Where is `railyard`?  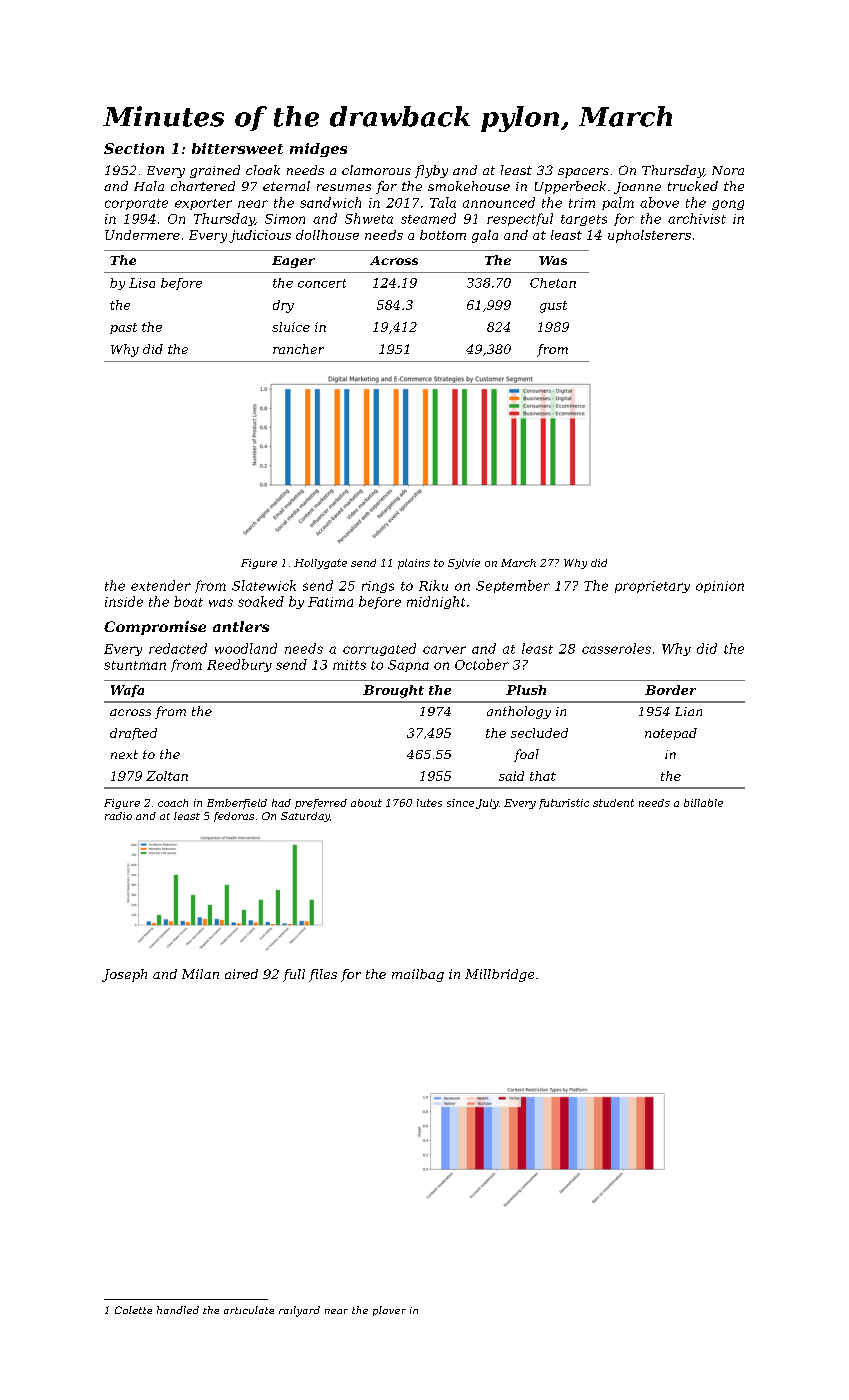 railyard is located at coordinates (299, 1311).
